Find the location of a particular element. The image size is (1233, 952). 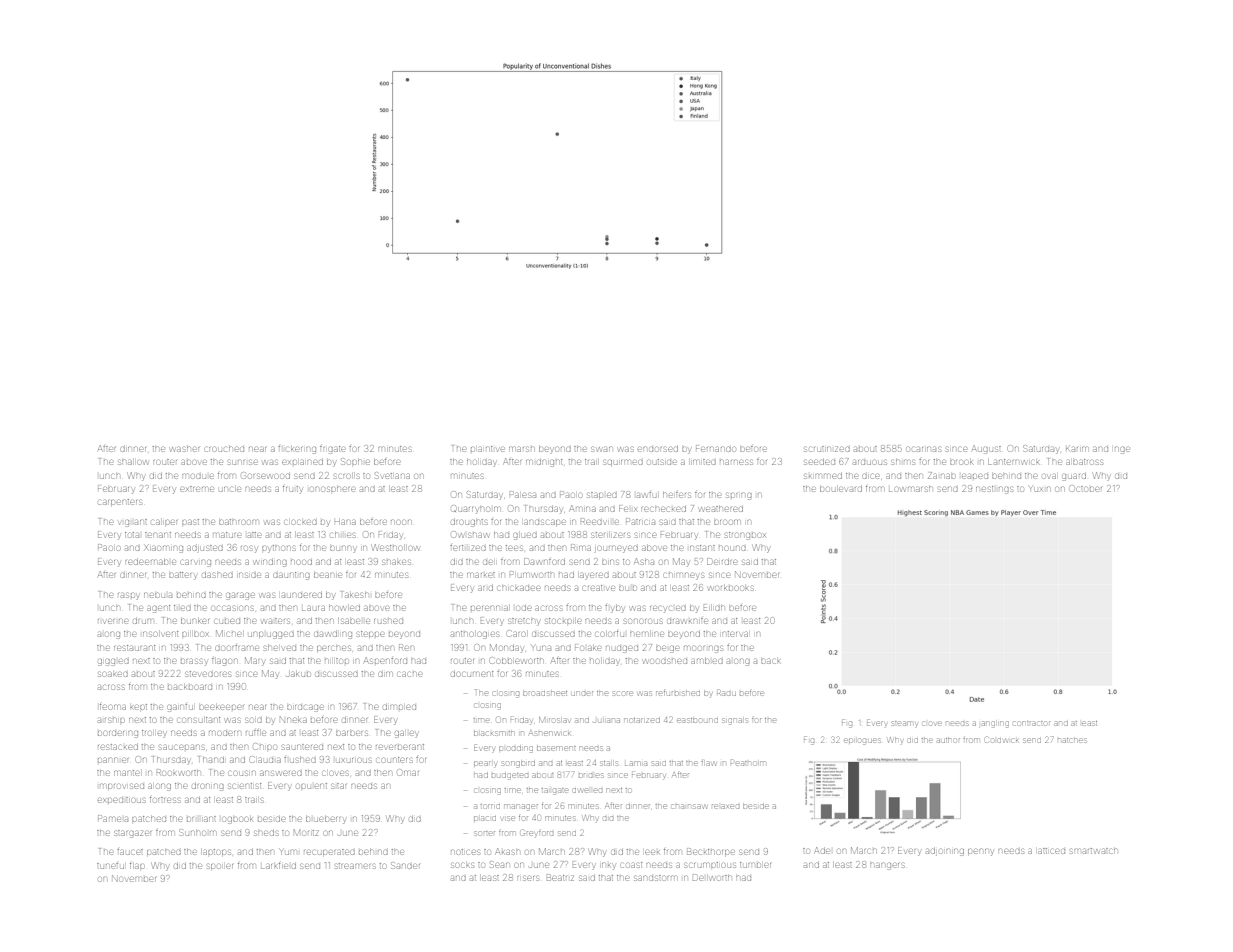

frigate is located at coordinates (332, 450).
